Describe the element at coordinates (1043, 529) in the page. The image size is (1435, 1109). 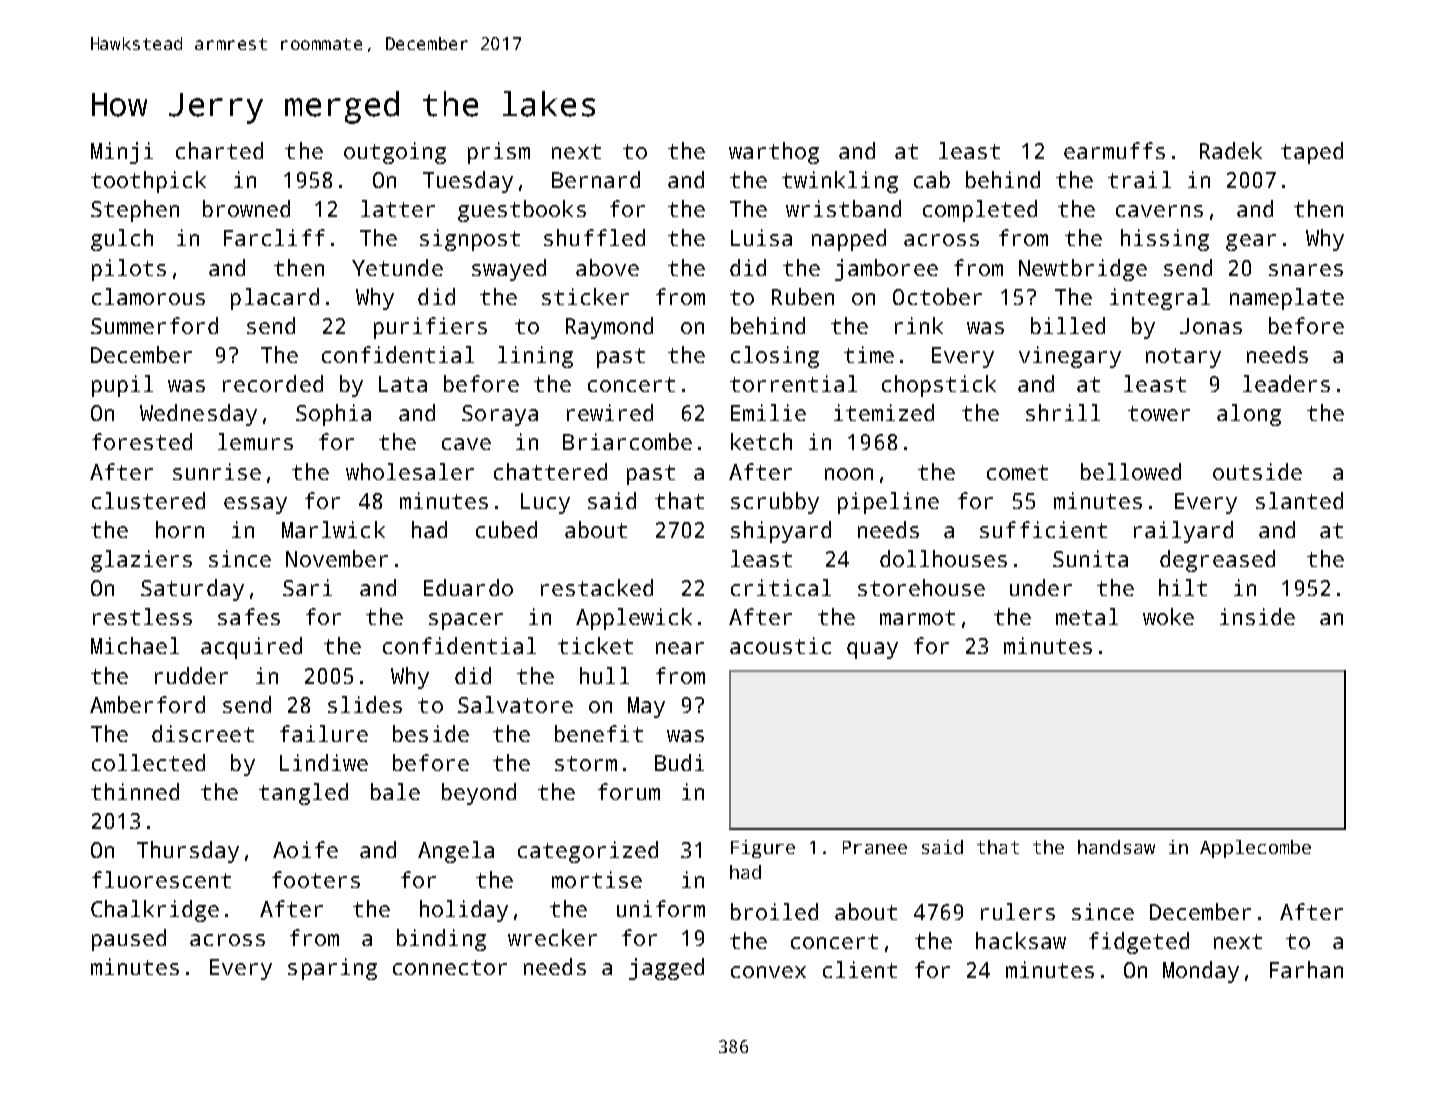
I see `sufficient` at that location.
